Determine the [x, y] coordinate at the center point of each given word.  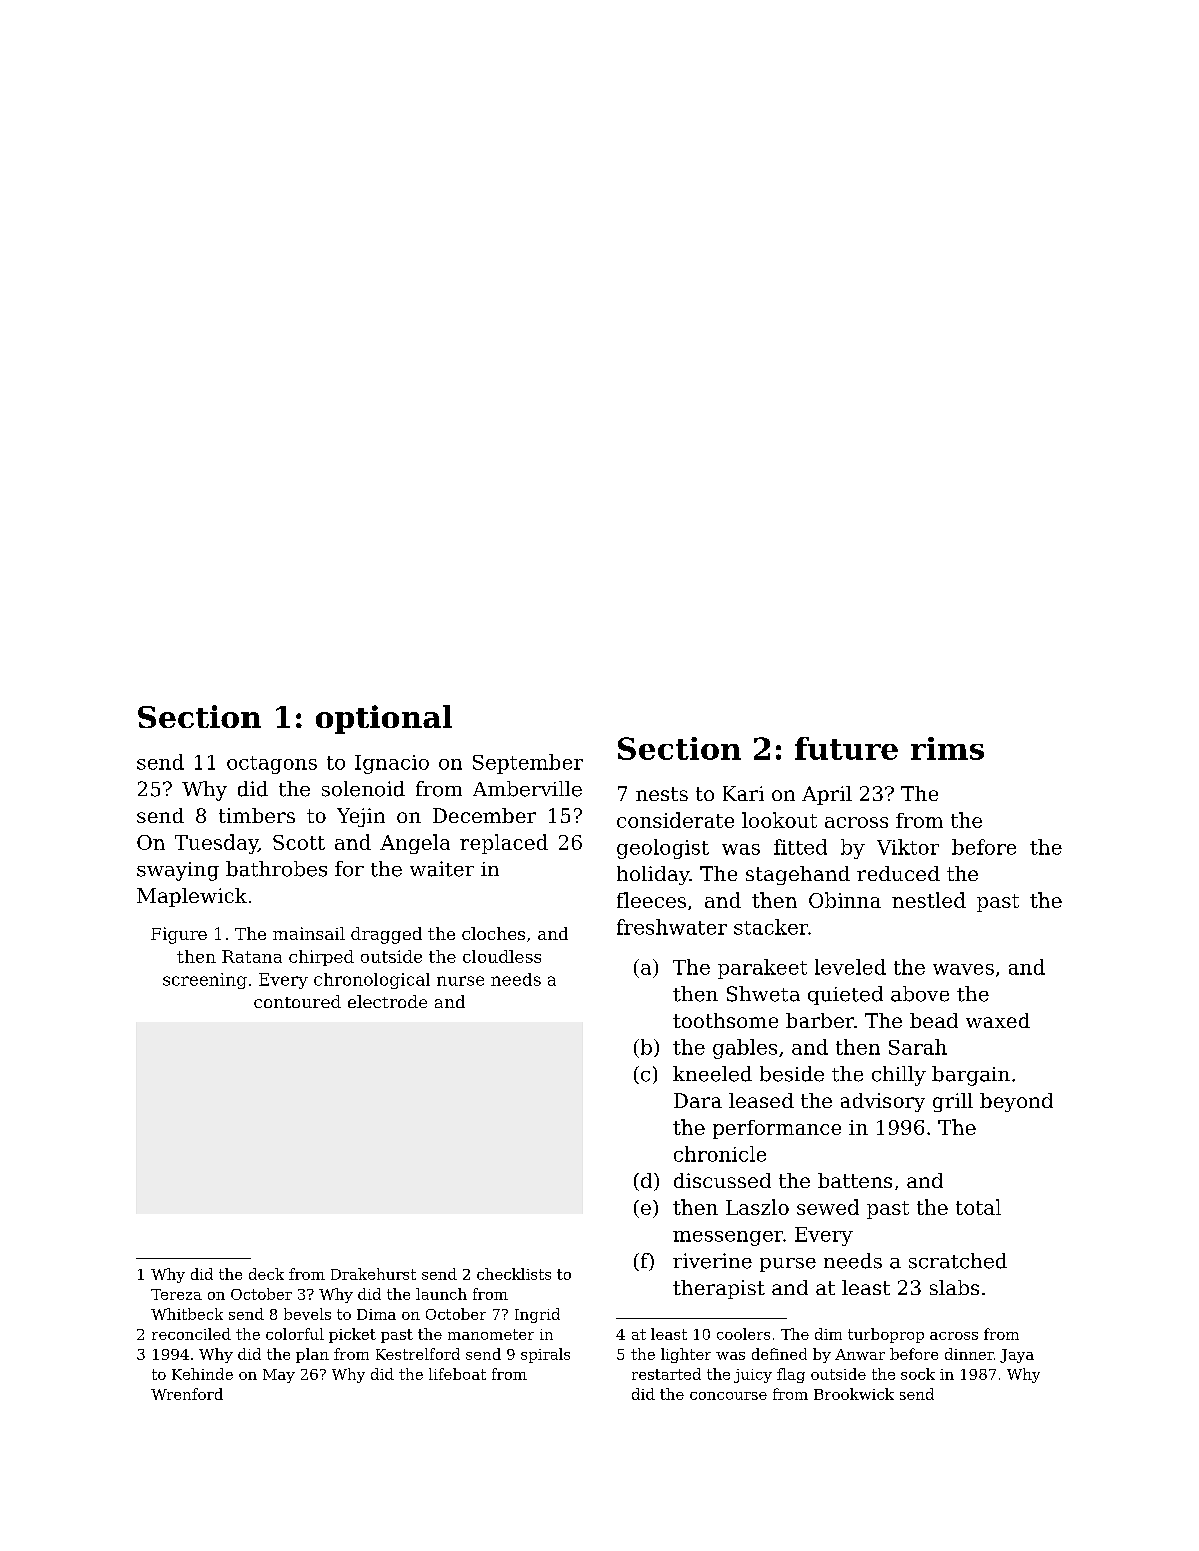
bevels [307, 1314]
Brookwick [854, 1394]
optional [384, 719]
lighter [686, 1355]
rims [947, 748]
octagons [272, 765]
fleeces [651, 900]
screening [205, 981]
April [827, 795]
